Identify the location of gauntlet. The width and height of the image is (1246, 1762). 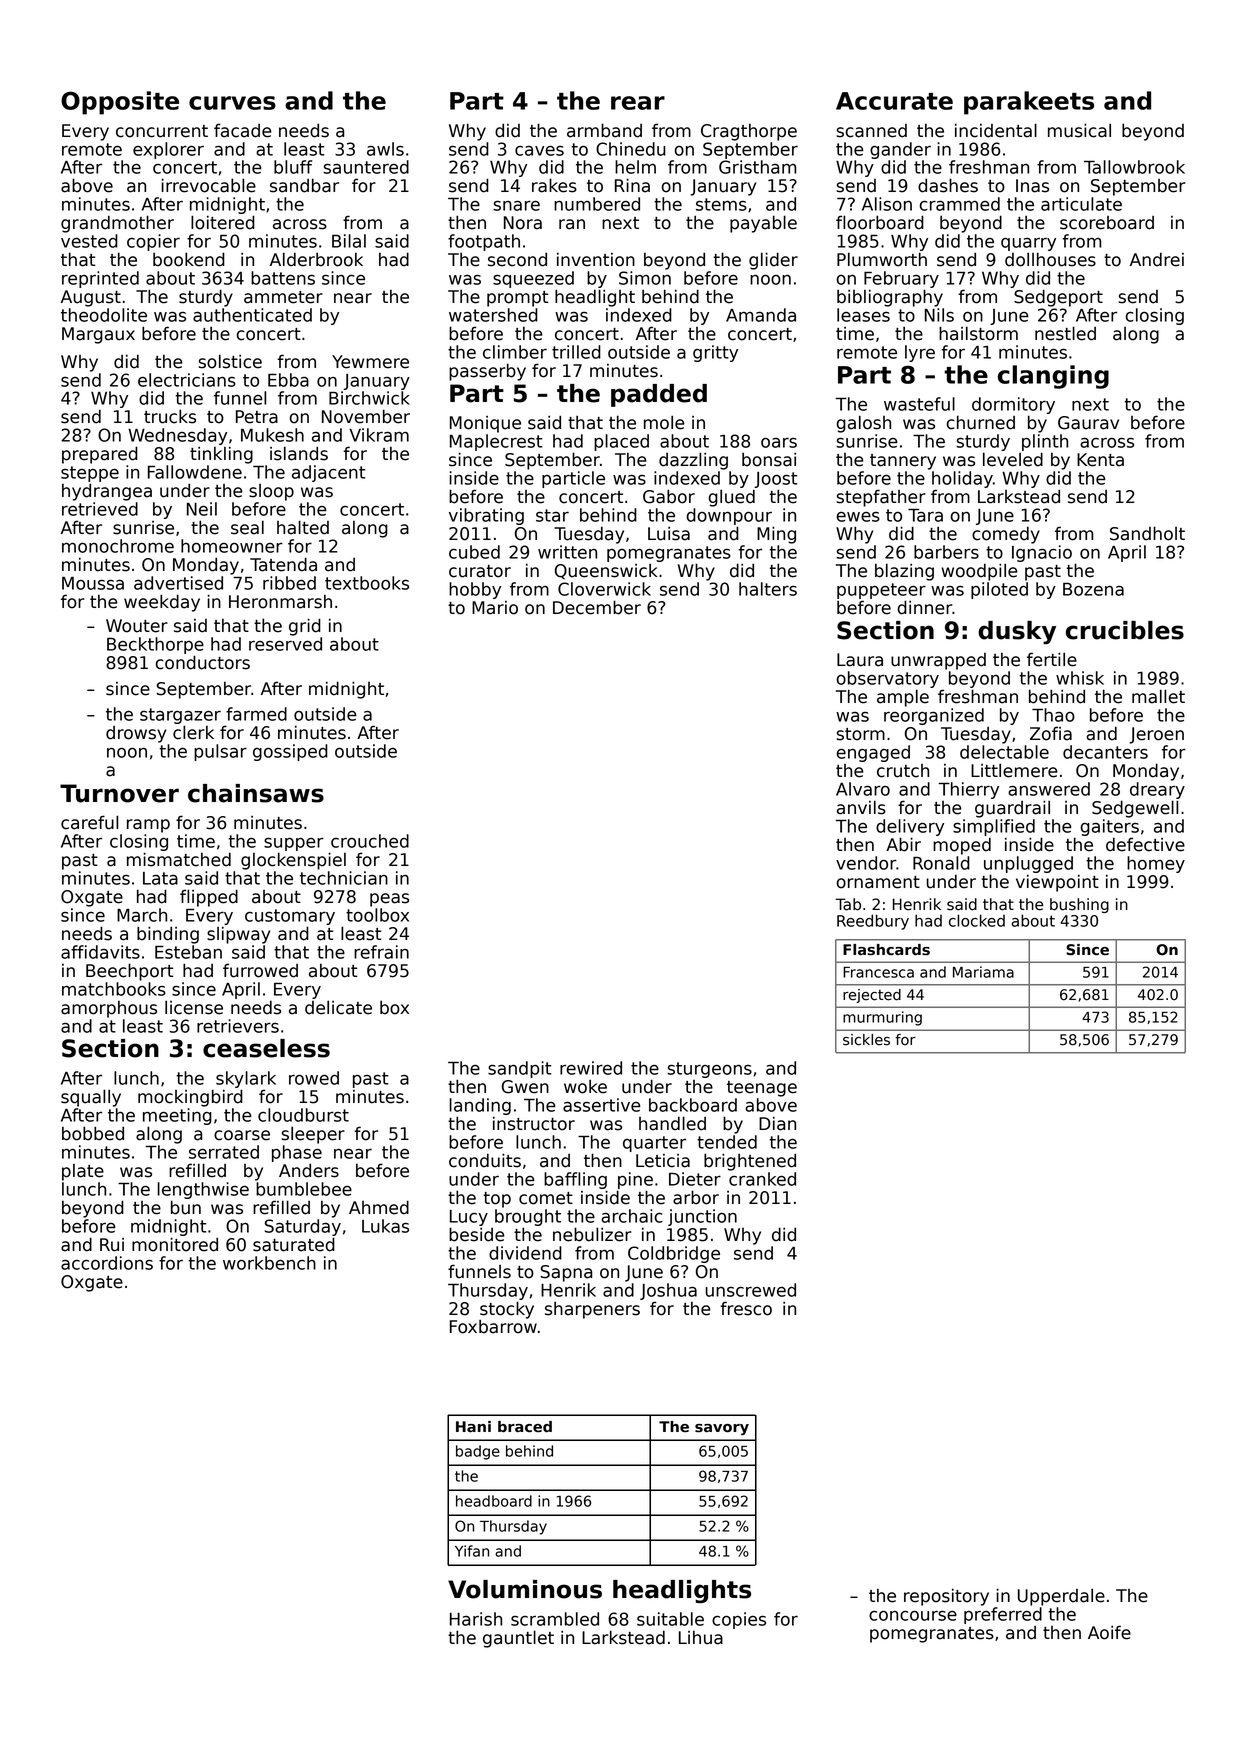
(518, 1639).
